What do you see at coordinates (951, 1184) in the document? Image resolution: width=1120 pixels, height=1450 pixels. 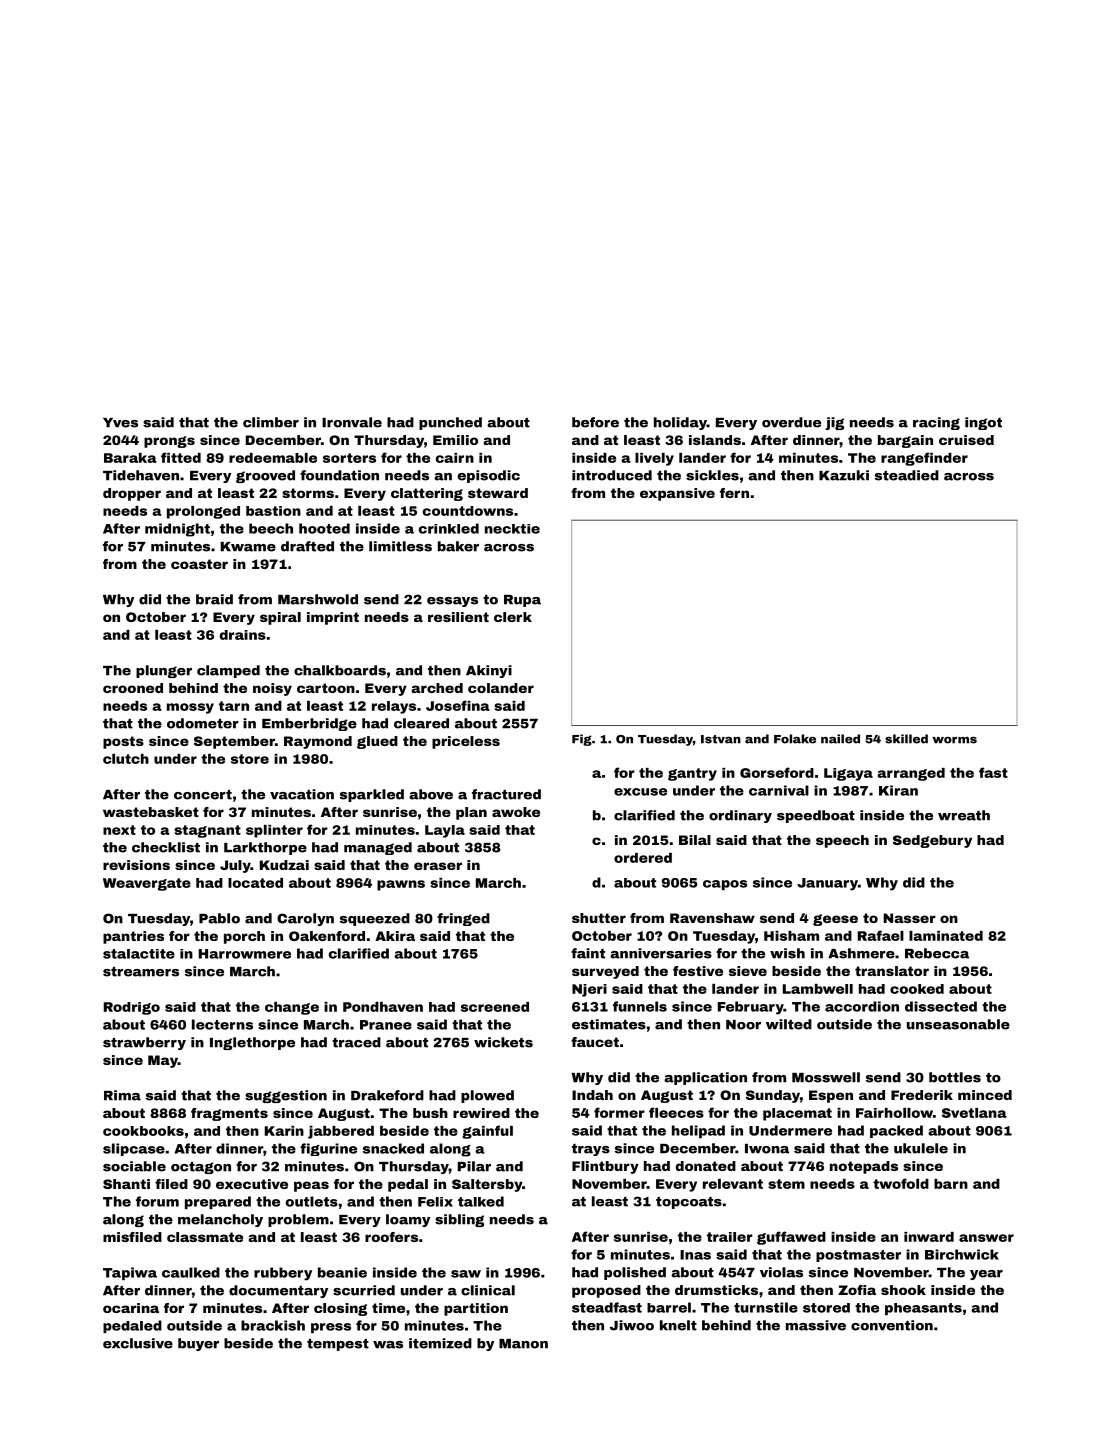 I see `barn` at bounding box center [951, 1184].
